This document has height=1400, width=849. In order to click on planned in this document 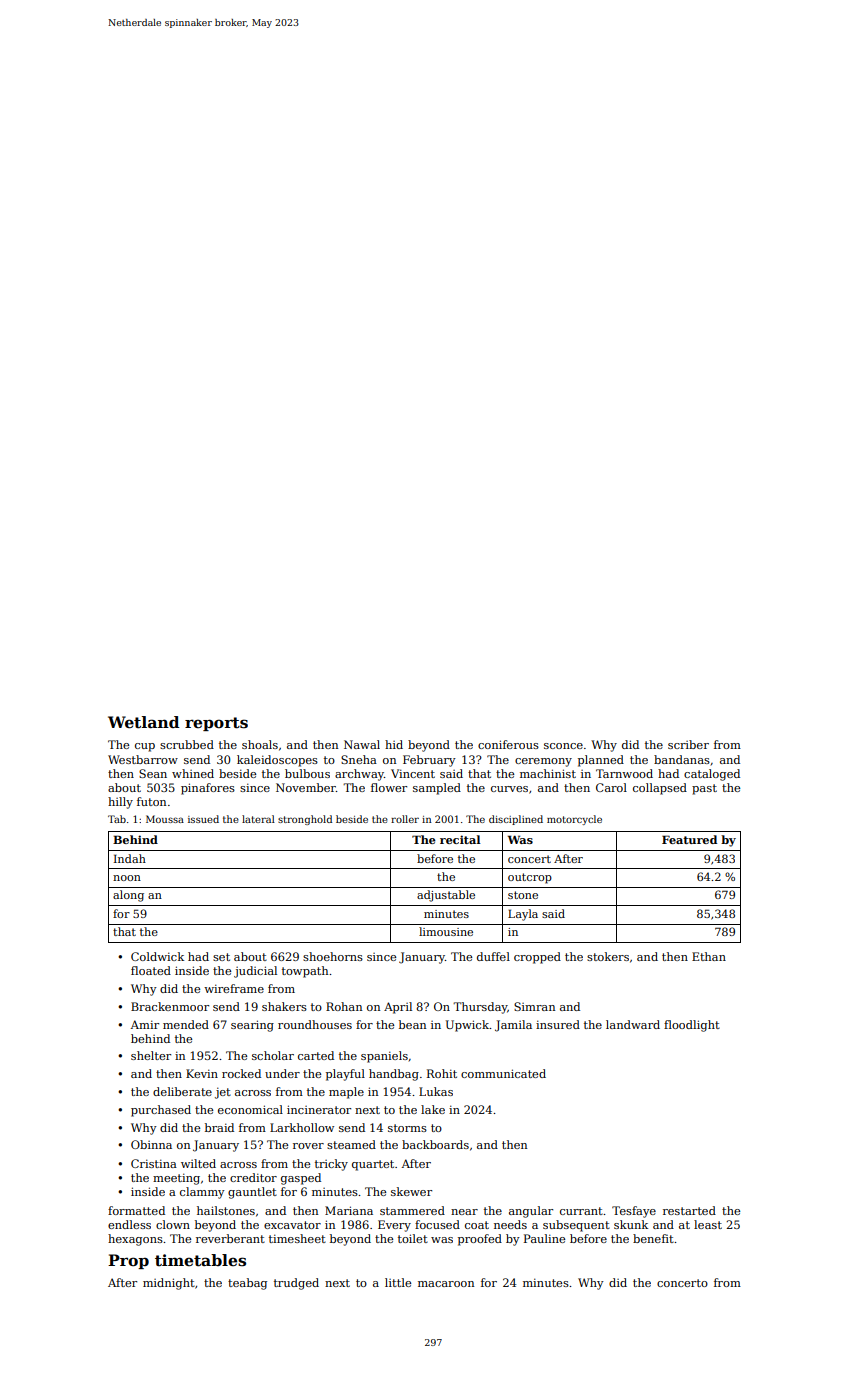, I will do `click(601, 761)`.
